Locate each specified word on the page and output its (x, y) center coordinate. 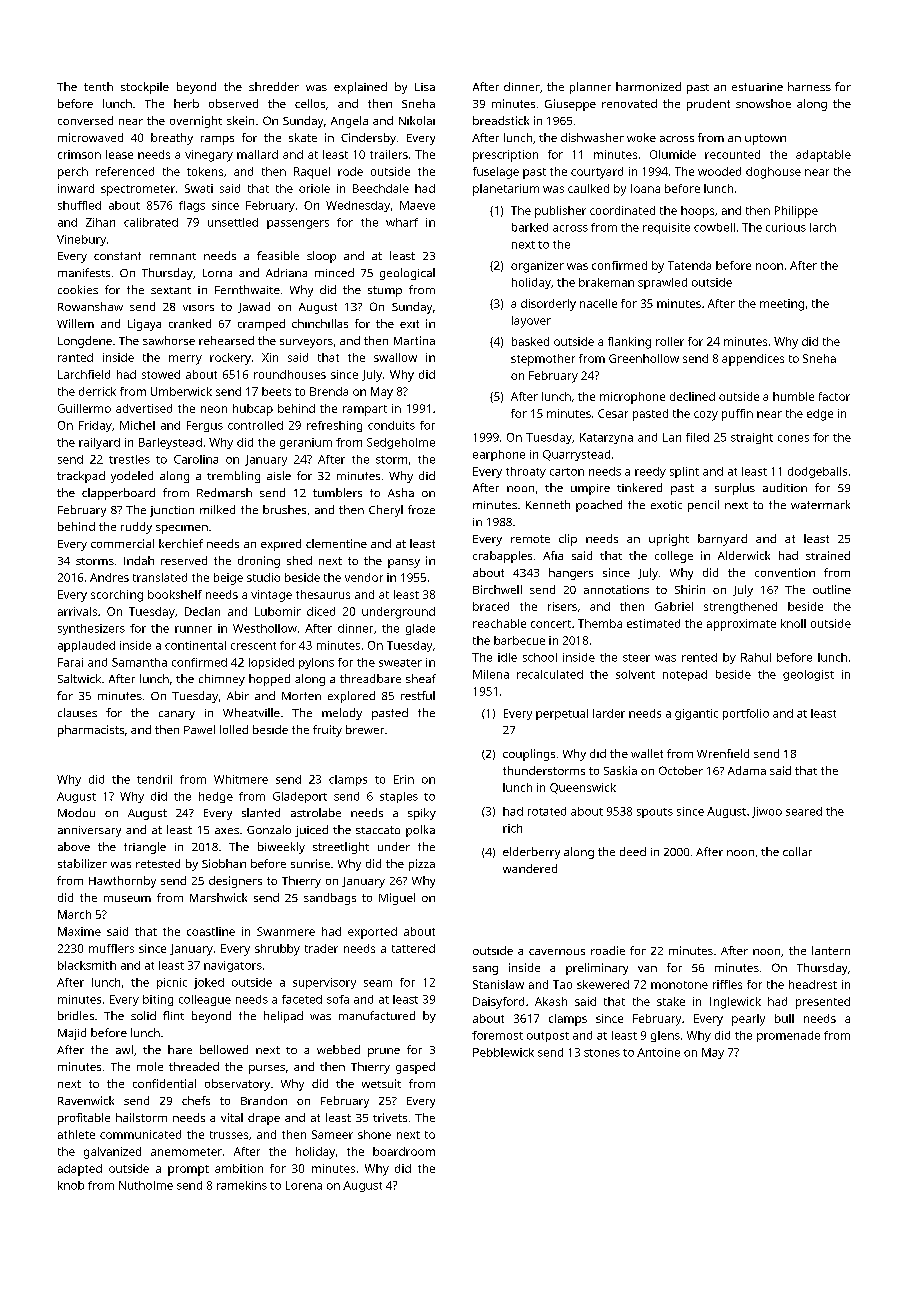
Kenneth (548, 504)
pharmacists (91, 731)
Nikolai (417, 120)
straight (752, 438)
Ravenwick (86, 1100)
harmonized (648, 86)
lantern (831, 950)
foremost (497, 1035)
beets (276, 391)
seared (804, 811)
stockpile (145, 88)
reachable (499, 623)
